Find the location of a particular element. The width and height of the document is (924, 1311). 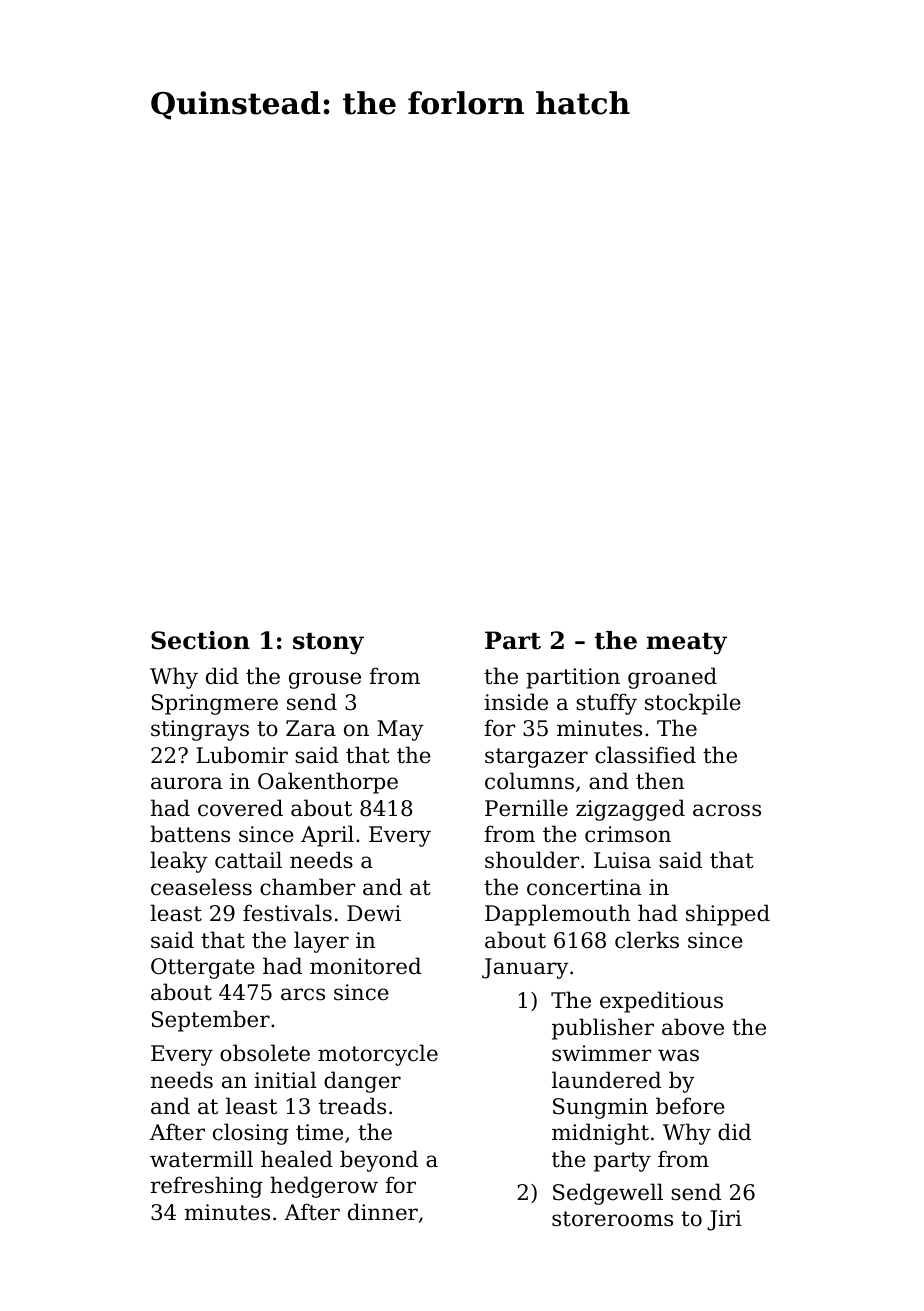

obsolete is located at coordinates (265, 1053).
